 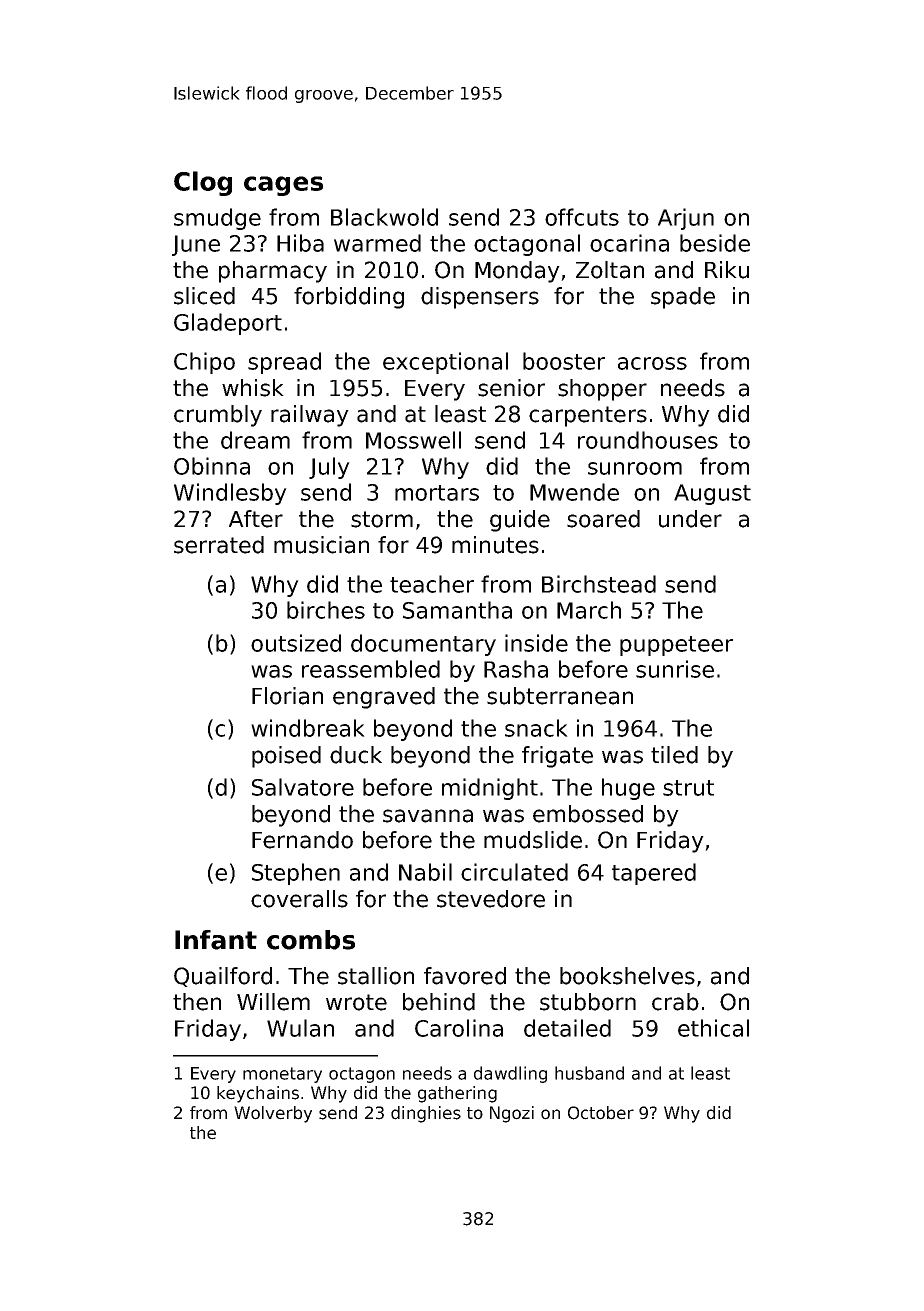 I want to click on poised, so click(x=286, y=757).
